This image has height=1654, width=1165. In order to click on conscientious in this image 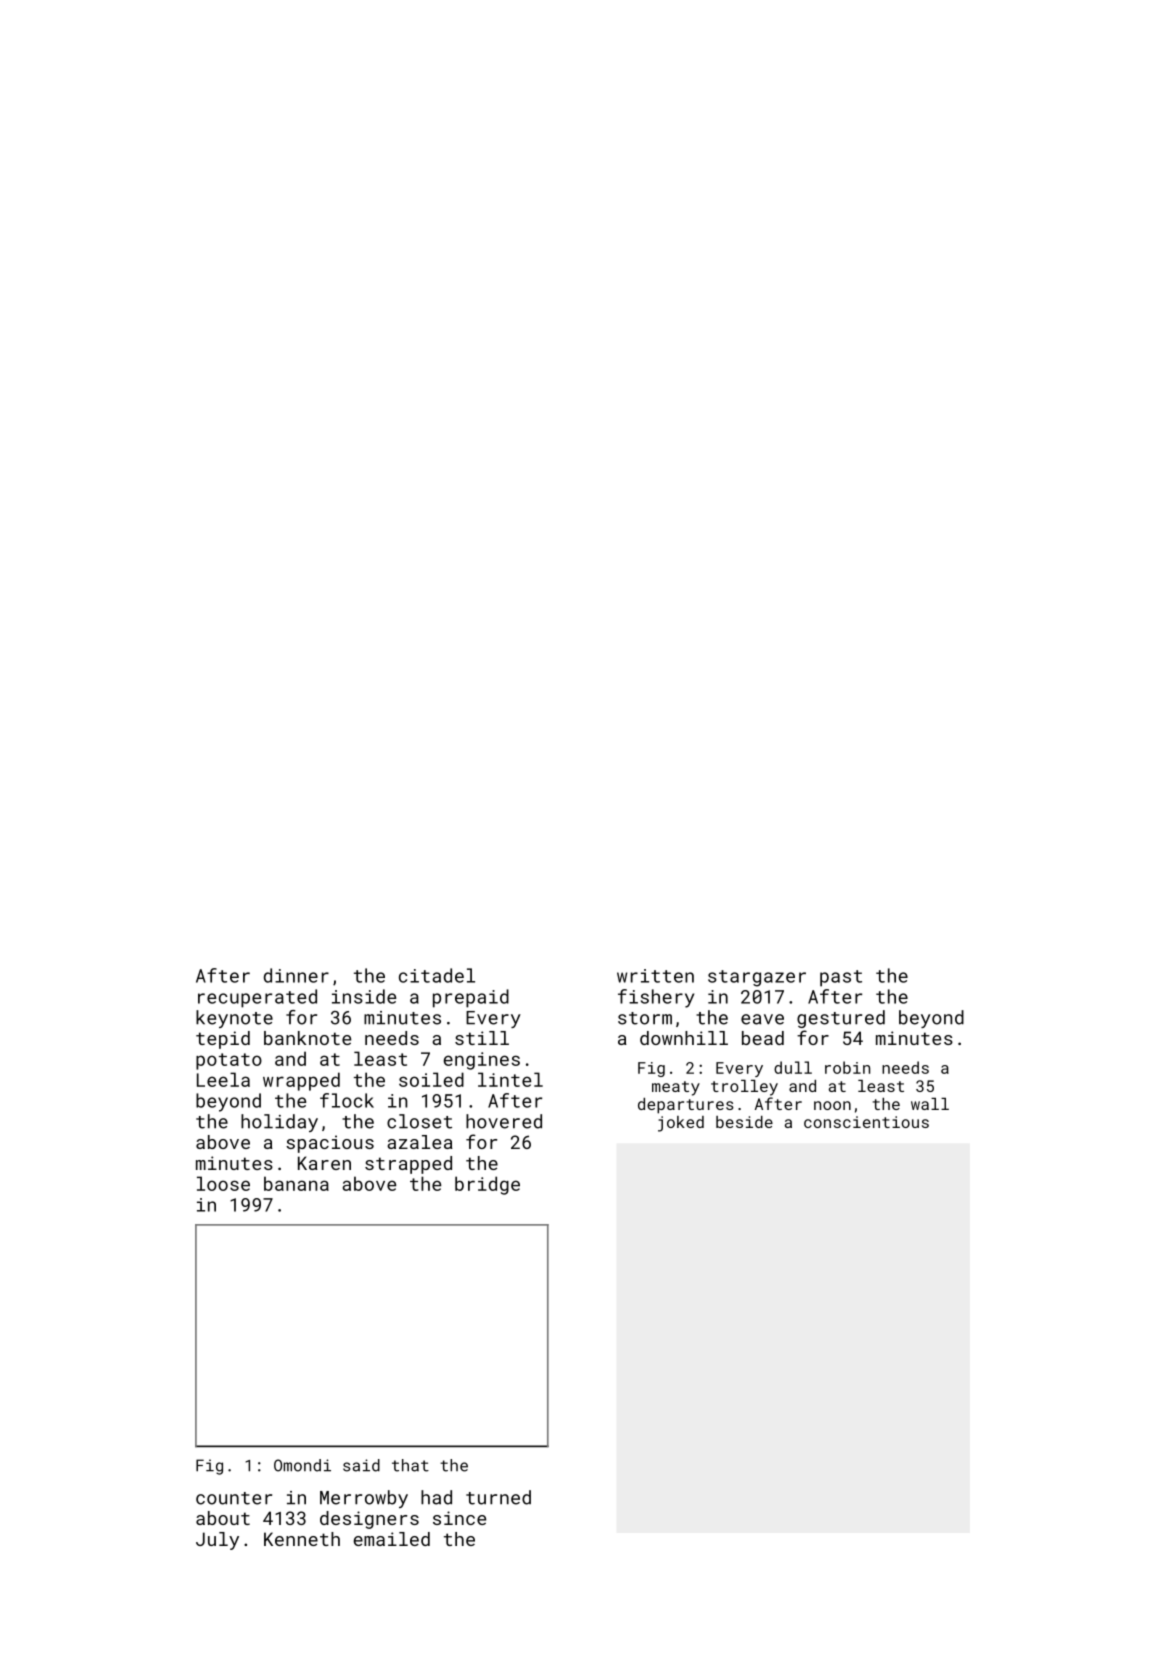, I will do `click(866, 1122)`.
